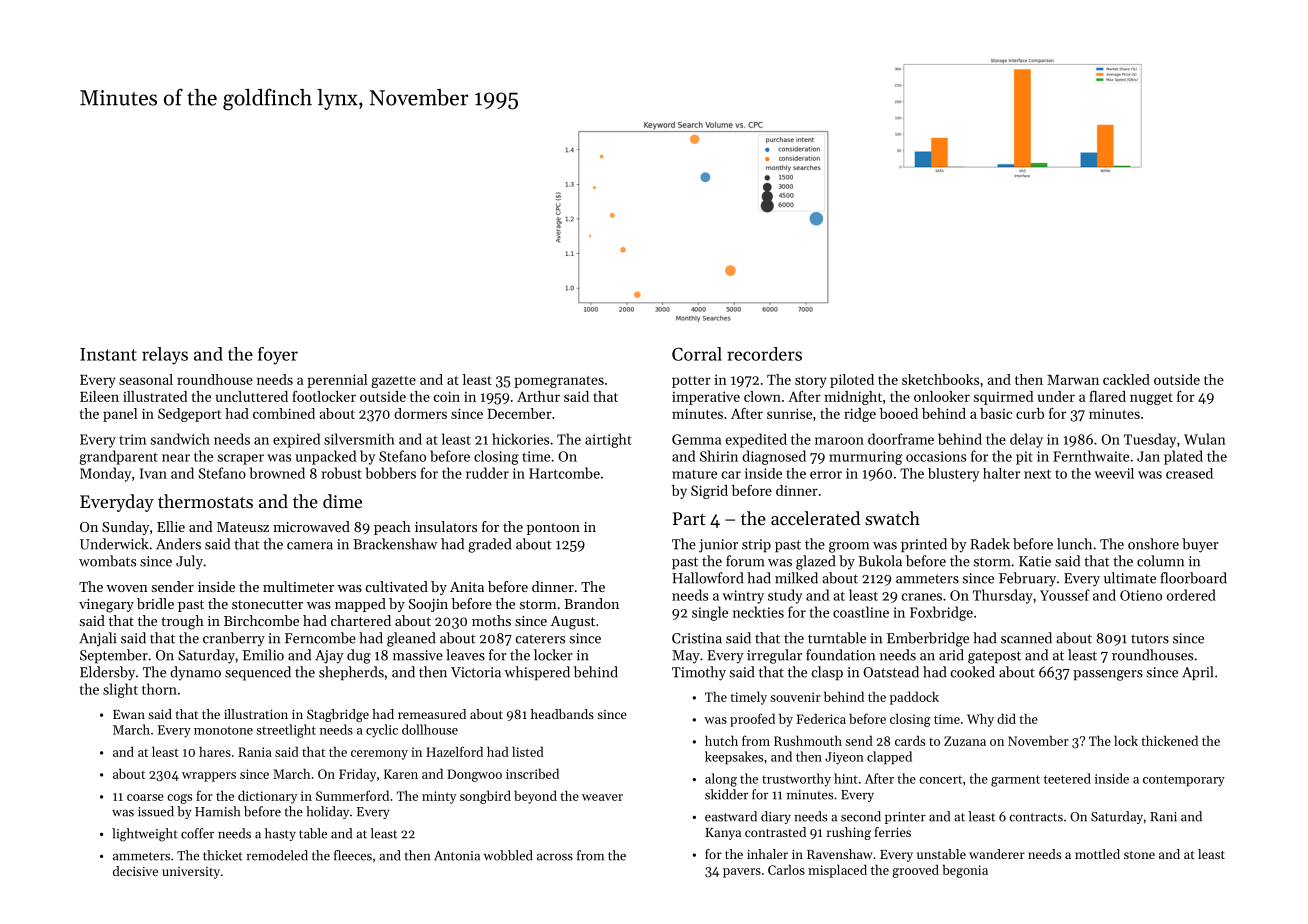  I want to click on Timothy, so click(699, 673).
